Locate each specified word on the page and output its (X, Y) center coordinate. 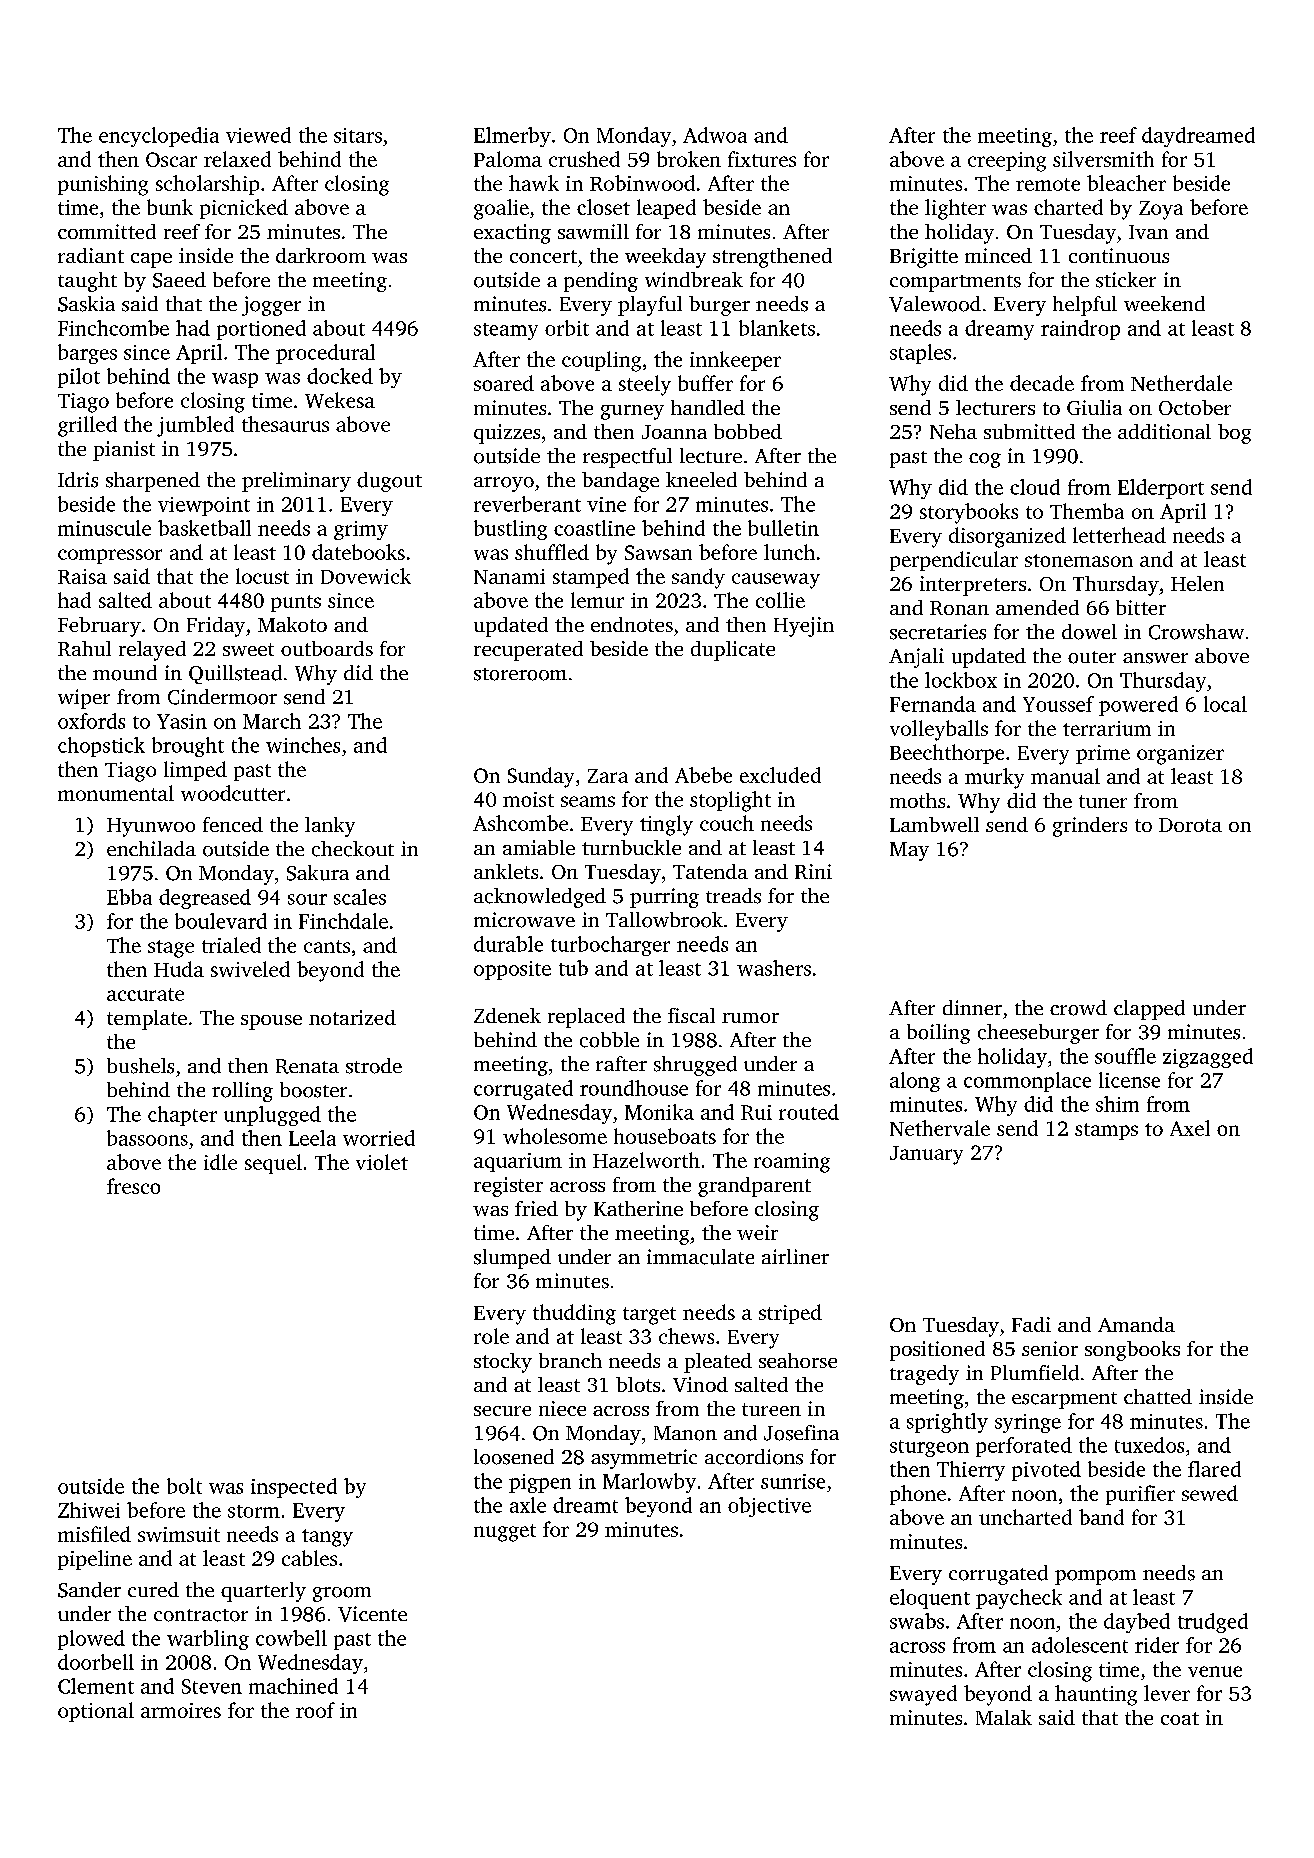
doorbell (96, 1662)
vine (606, 504)
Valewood (935, 304)
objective (769, 1507)
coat (1180, 1718)
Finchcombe (113, 328)
